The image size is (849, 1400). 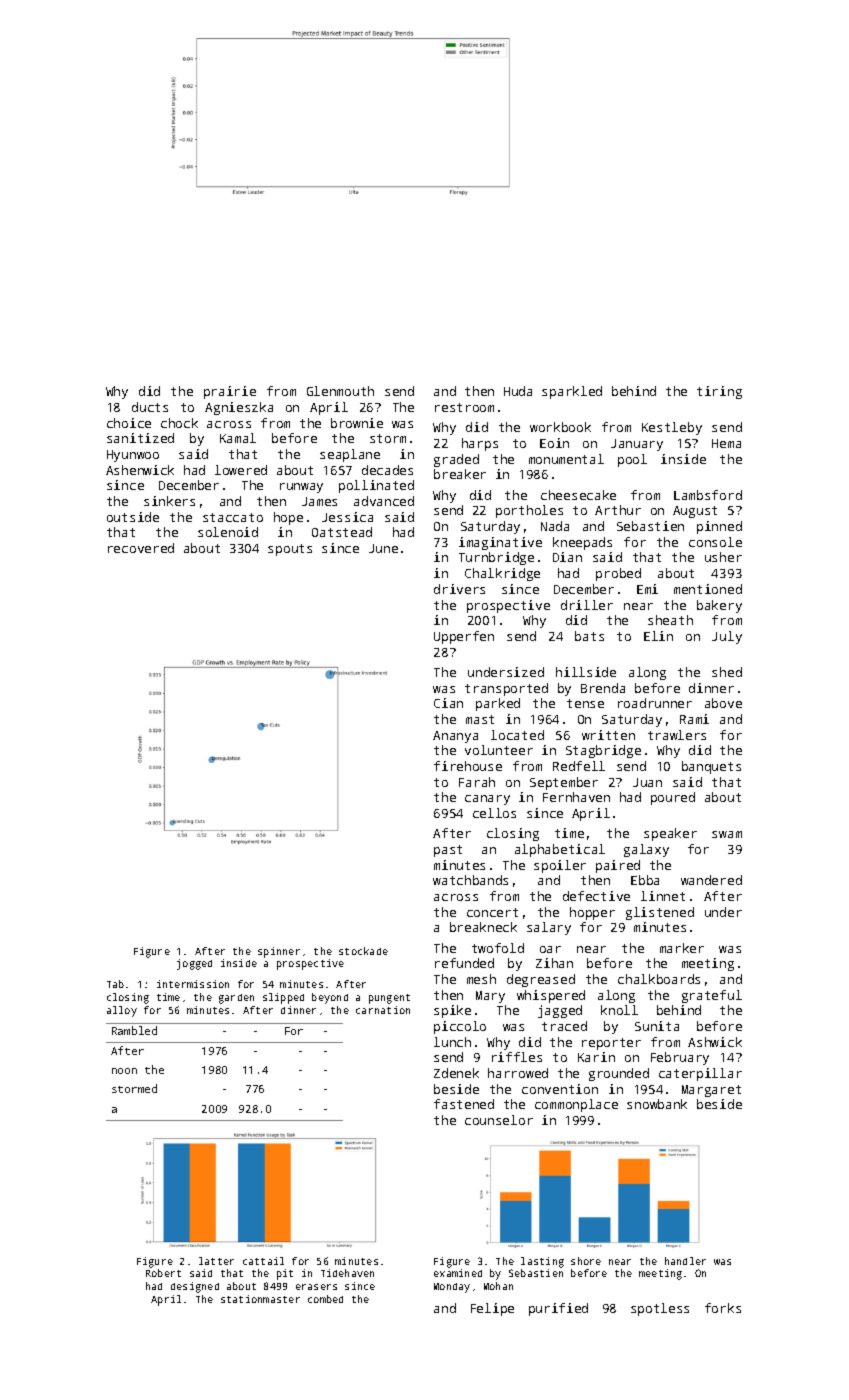 What do you see at coordinates (719, 392) in the screenshot?
I see `tiring` at bounding box center [719, 392].
